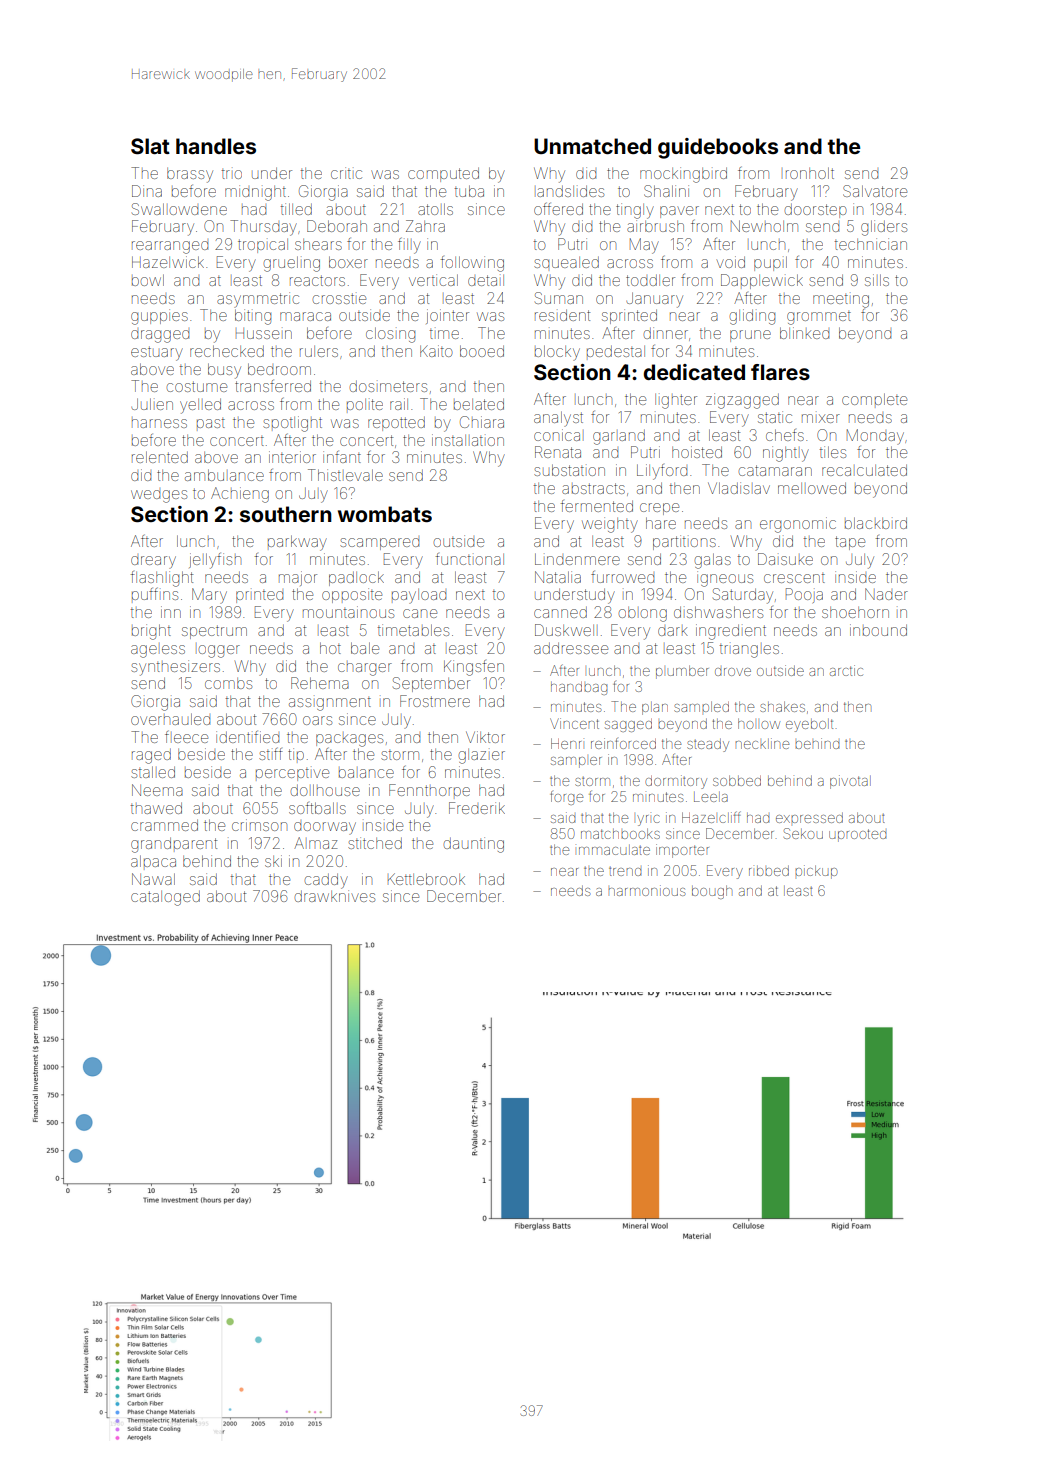 The width and height of the screenshot is (1039, 1476). What do you see at coordinates (474, 845) in the screenshot?
I see `daunting` at bounding box center [474, 845].
